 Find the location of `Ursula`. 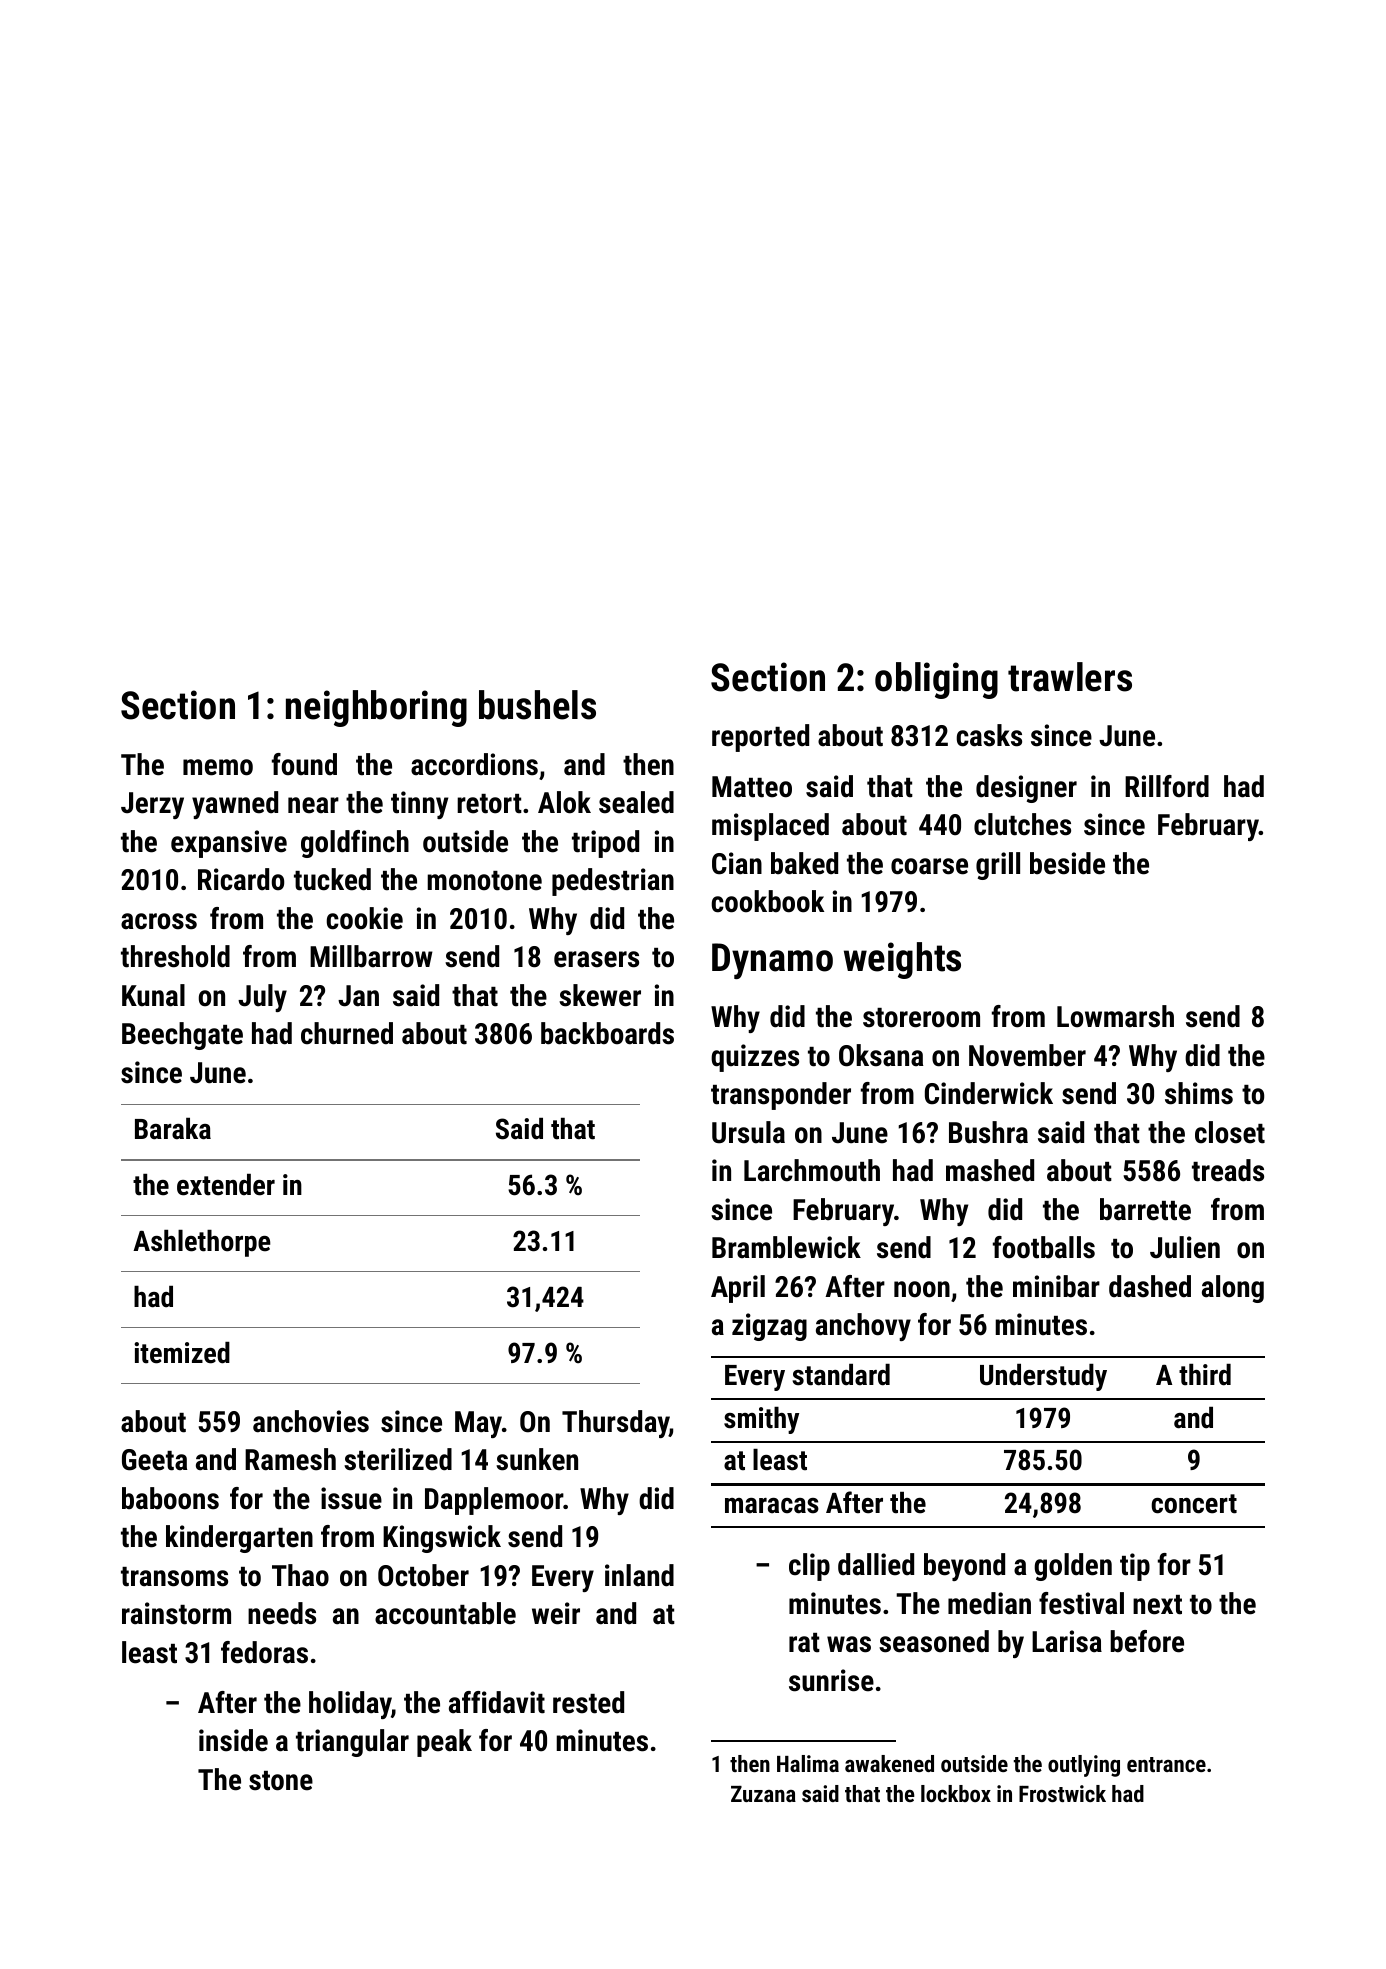

Ursula is located at coordinates (748, 1132).
